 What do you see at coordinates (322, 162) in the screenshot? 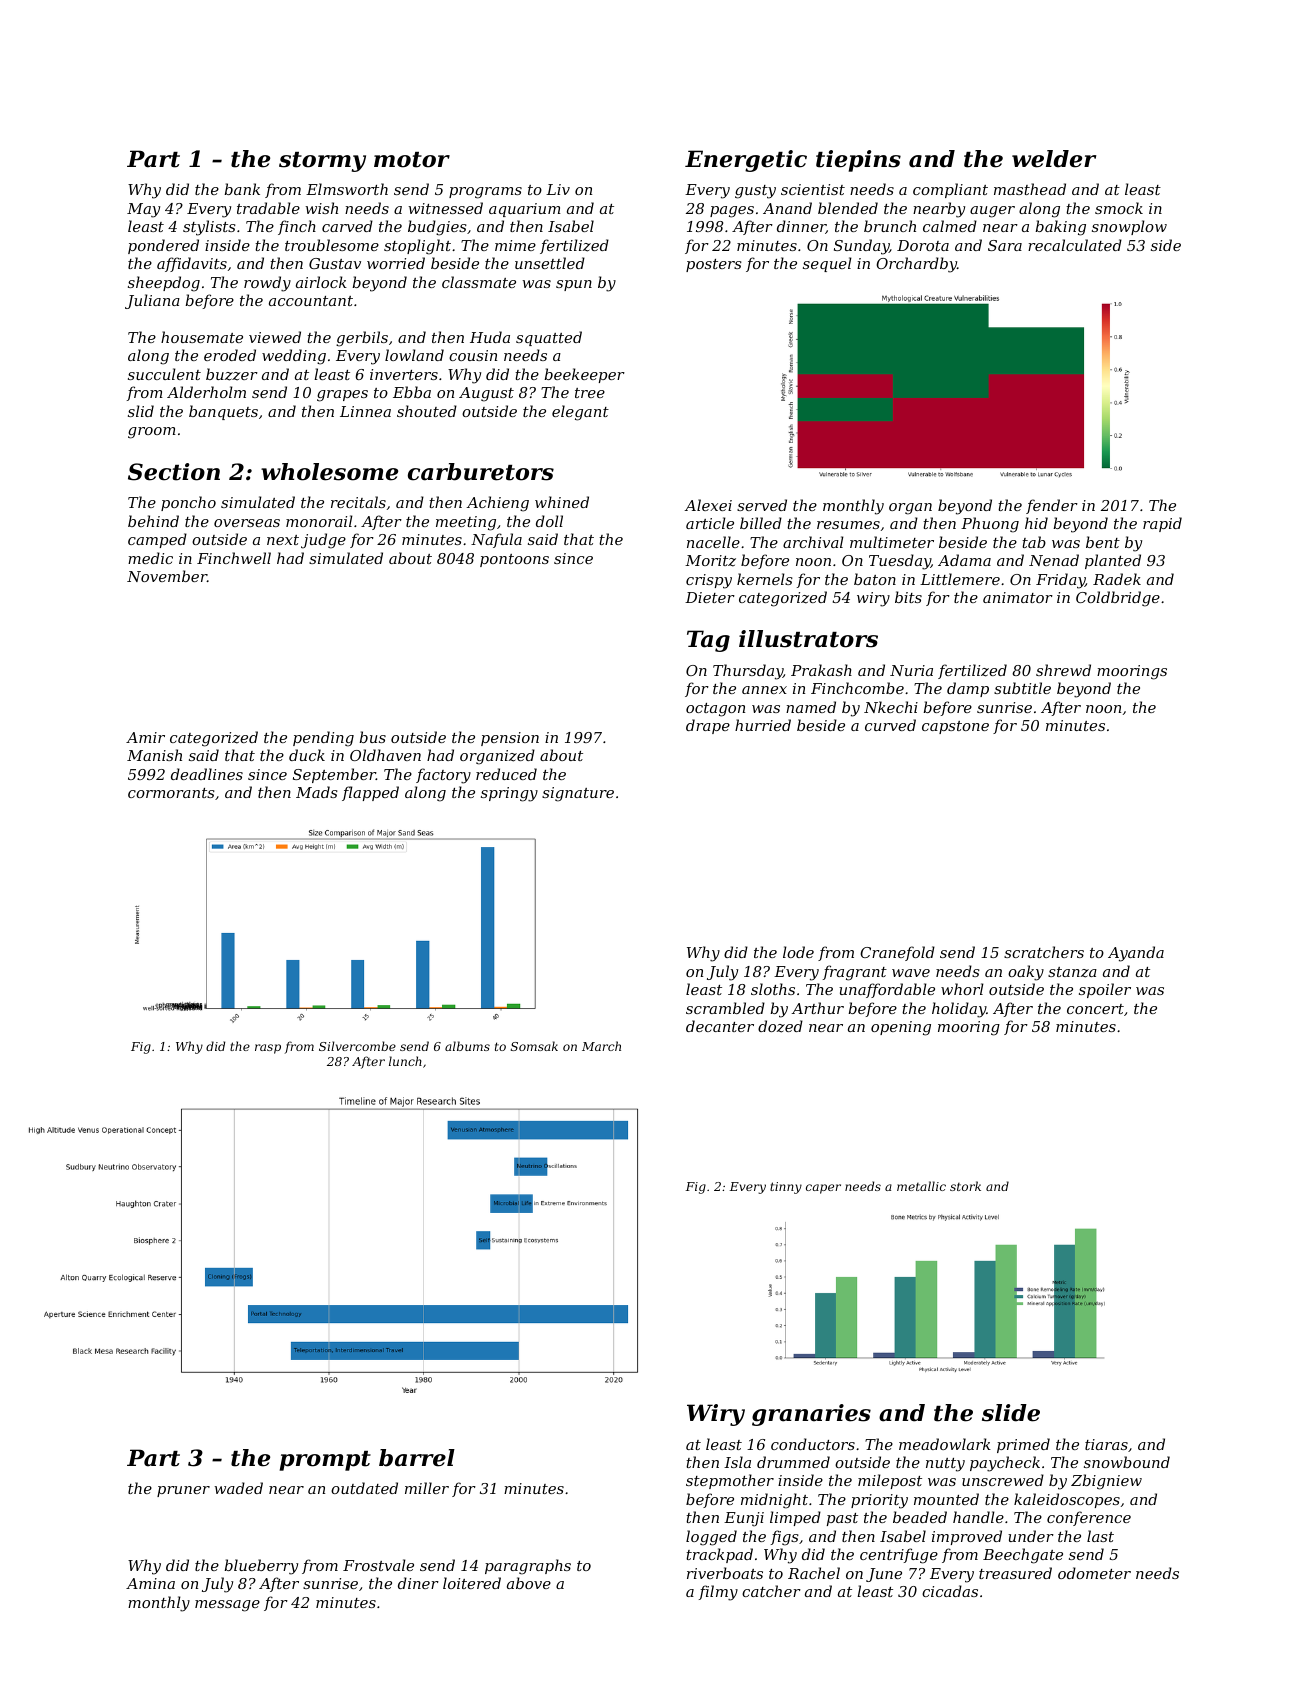
I see `stormy` at bounding box center [322, 162].
